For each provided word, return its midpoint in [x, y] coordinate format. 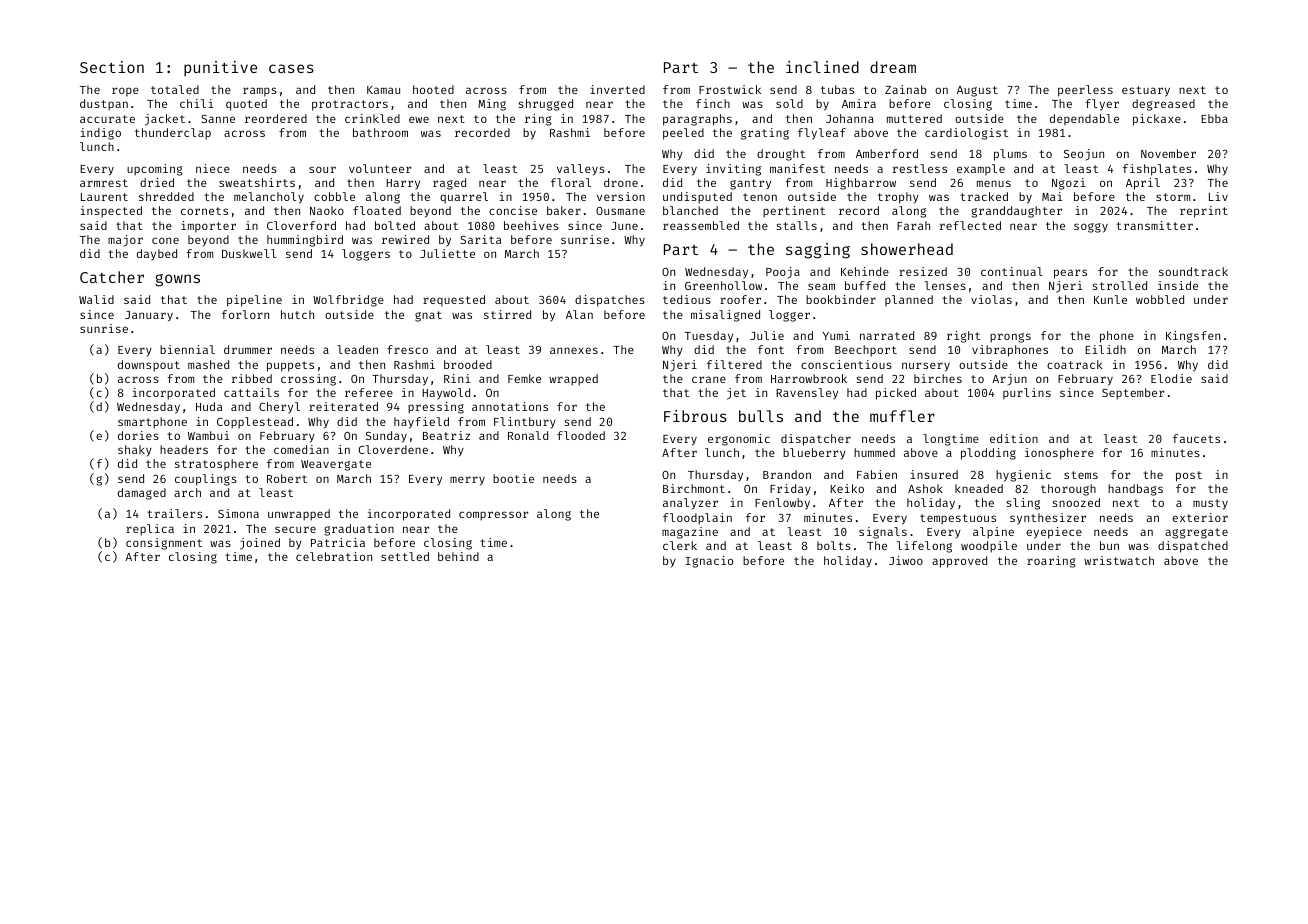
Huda [209, 406]
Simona [238, 513]
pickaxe [1157, 120]
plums [1010, 155]
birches [938, 378]
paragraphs [697, 120]
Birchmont [694, 488]
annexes [574, 350]
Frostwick [730, 89]
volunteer [380, 168]
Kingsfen [1193, 337]
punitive [220, 68]
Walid [96, 299]
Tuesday [709, 337]
